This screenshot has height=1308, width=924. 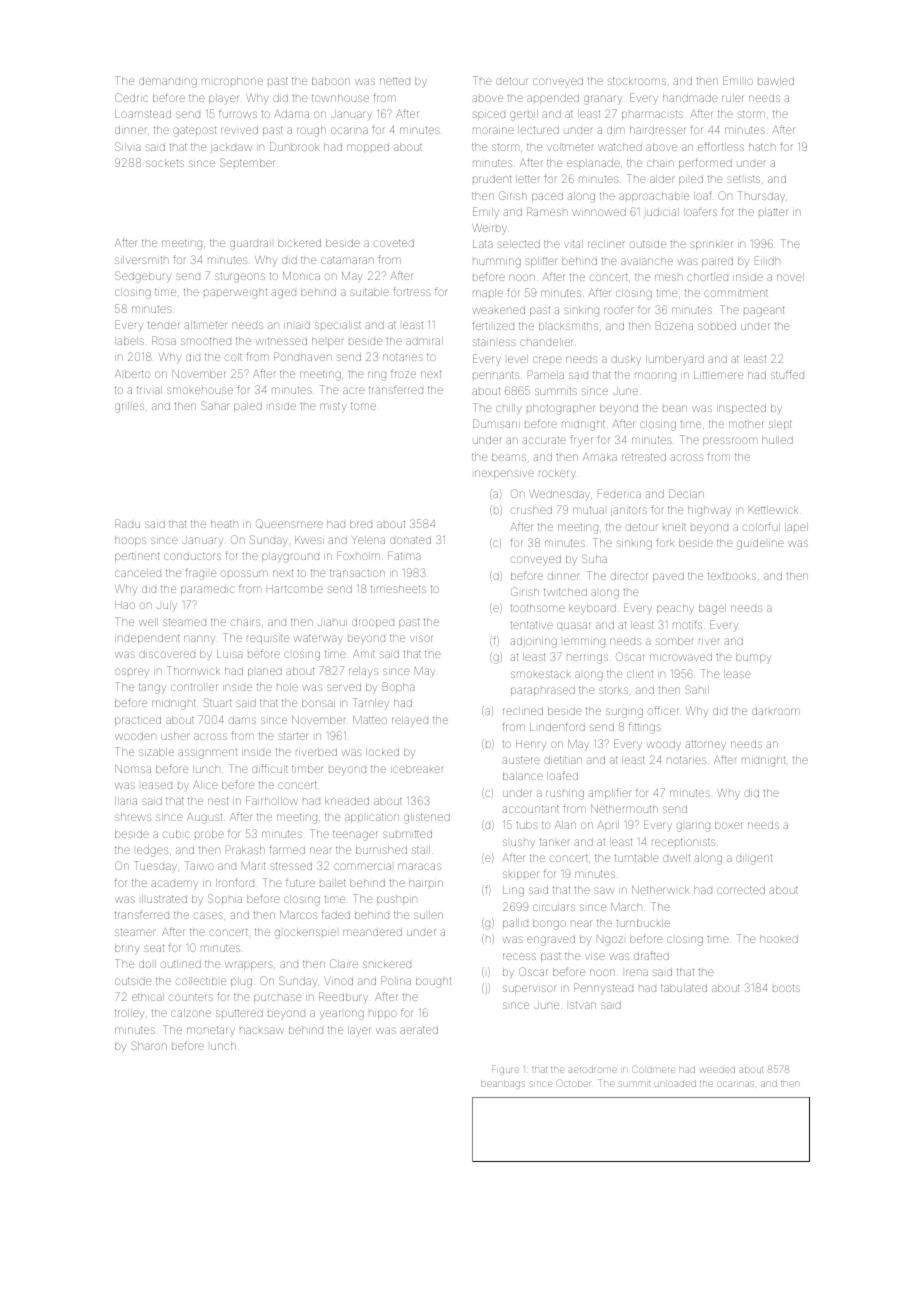 What do you see at coordinates (130, 541) in the screenshot?
I see `hoops` at bounding box center [130, 541].
